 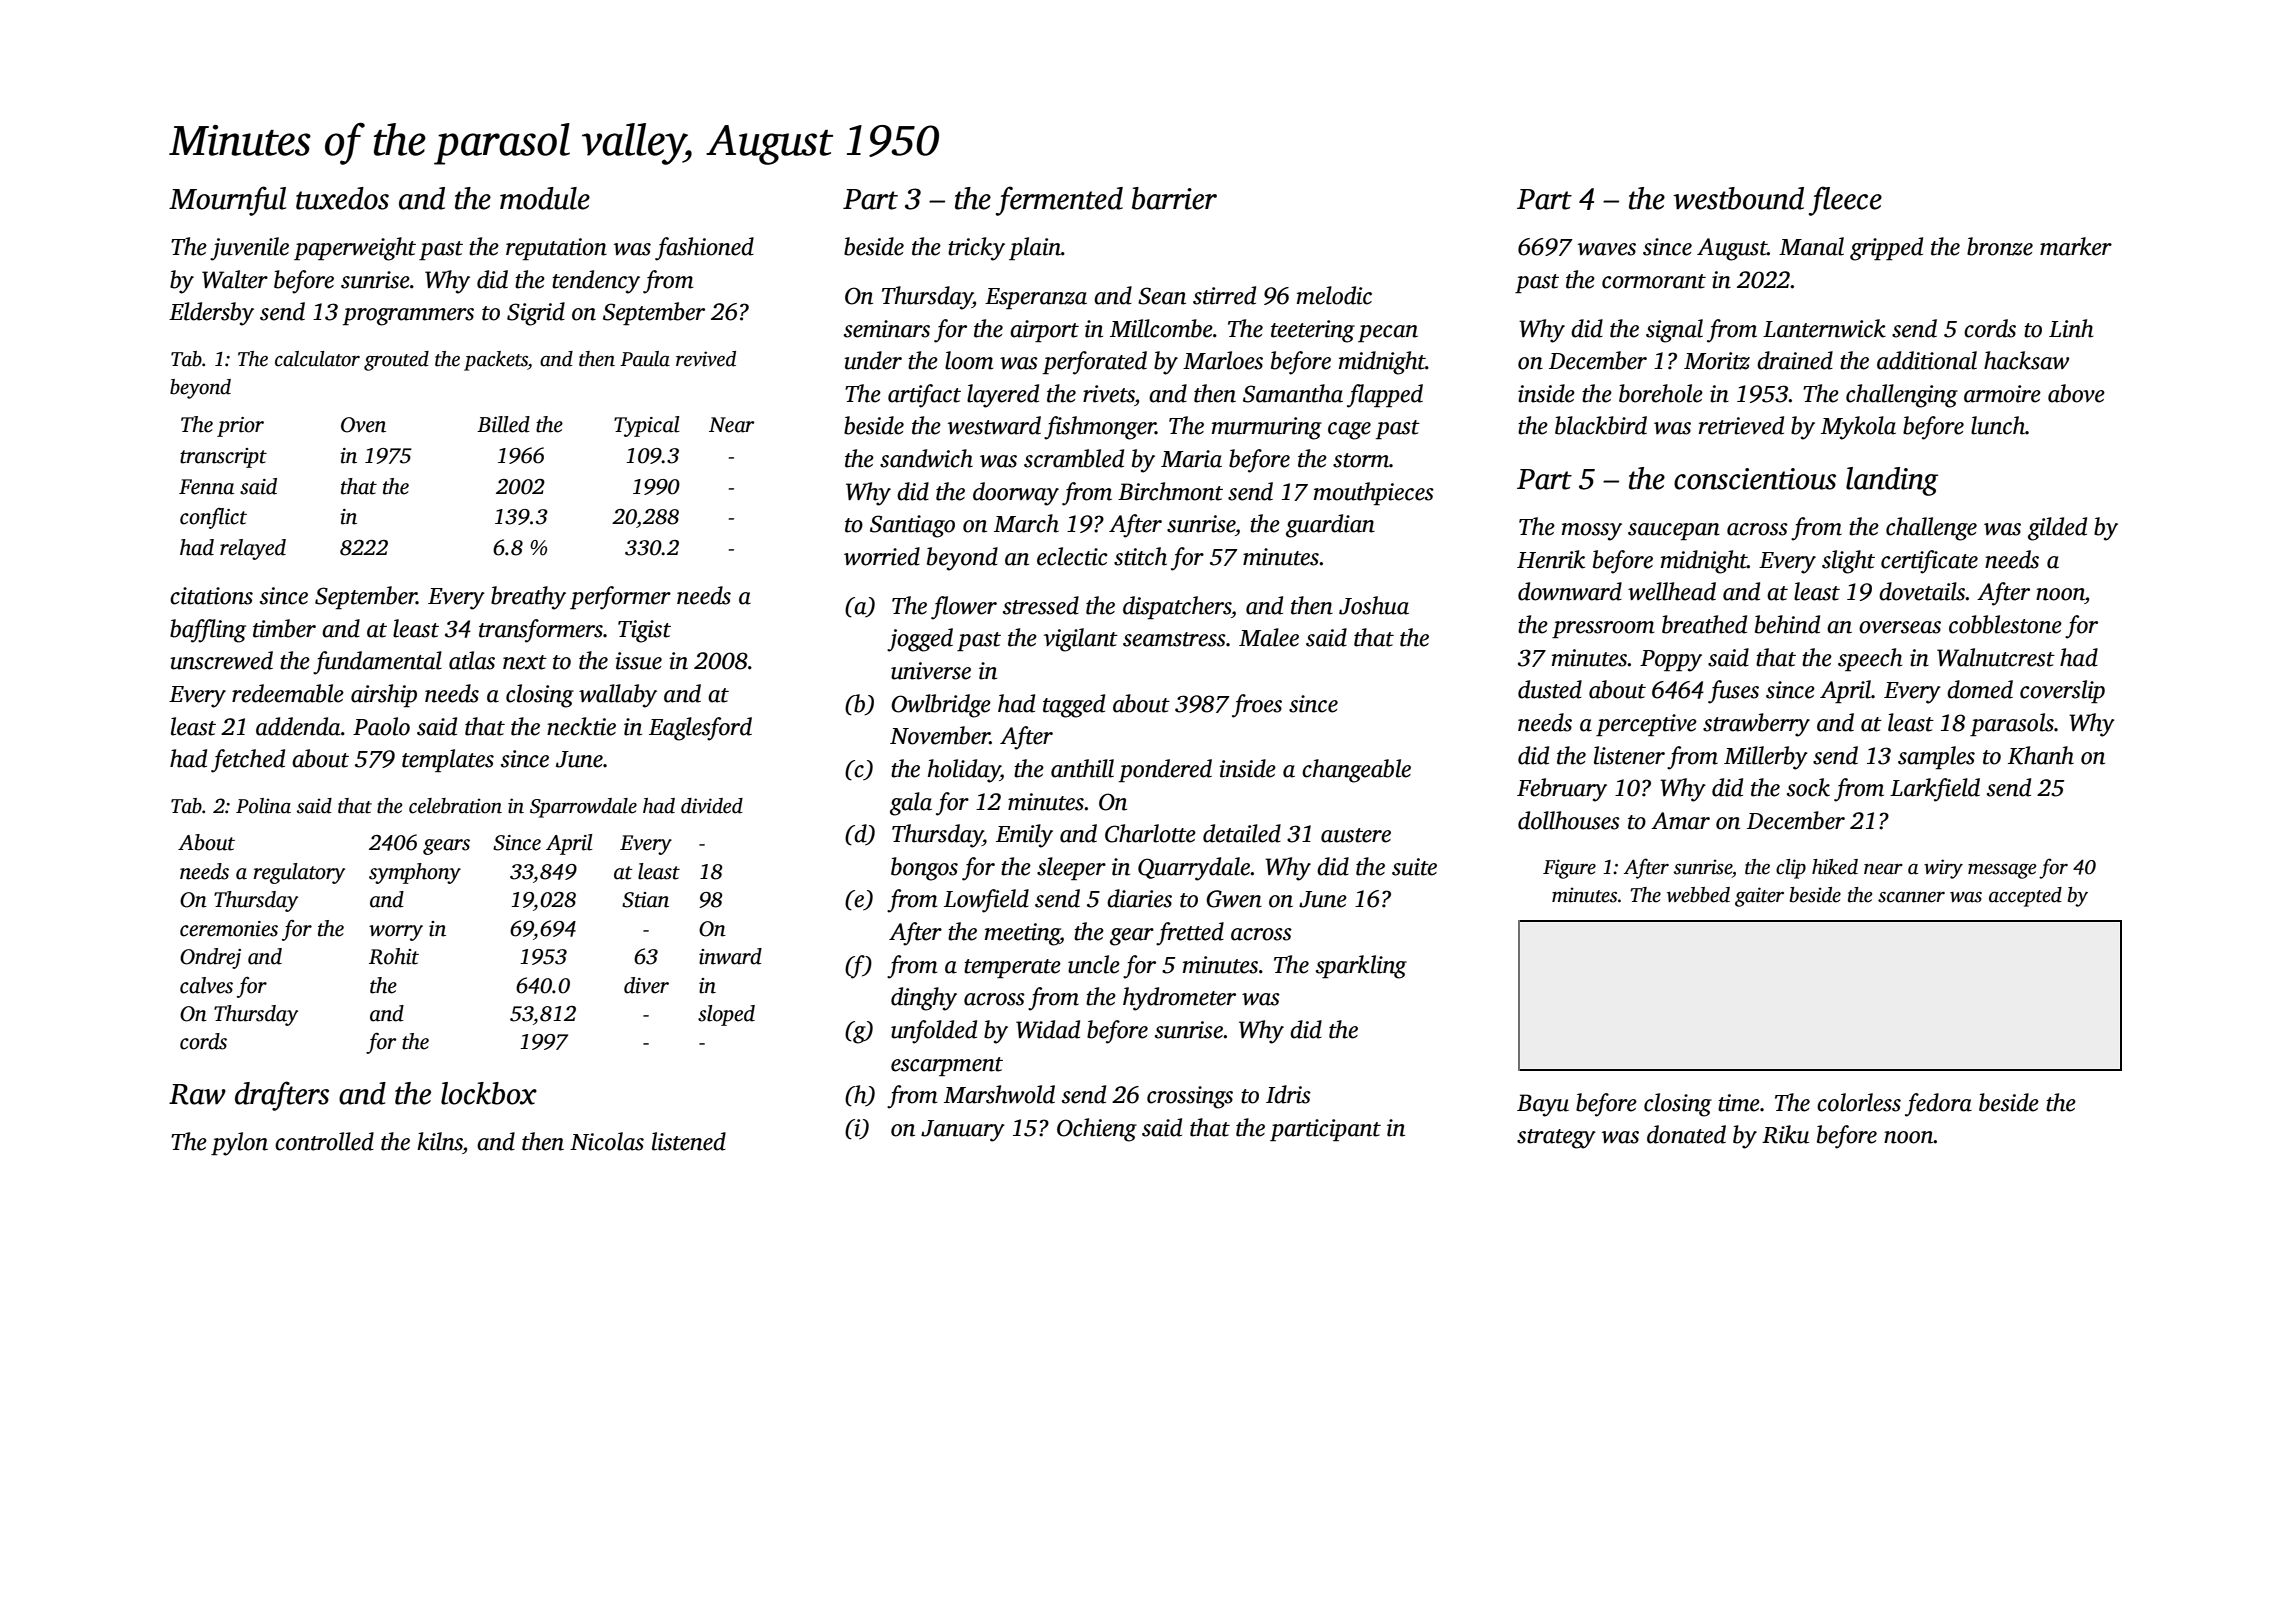 What do you see at coordinates (248, 761) in the screenshot?
I see `fetched` at bounding box center [248, 761].
